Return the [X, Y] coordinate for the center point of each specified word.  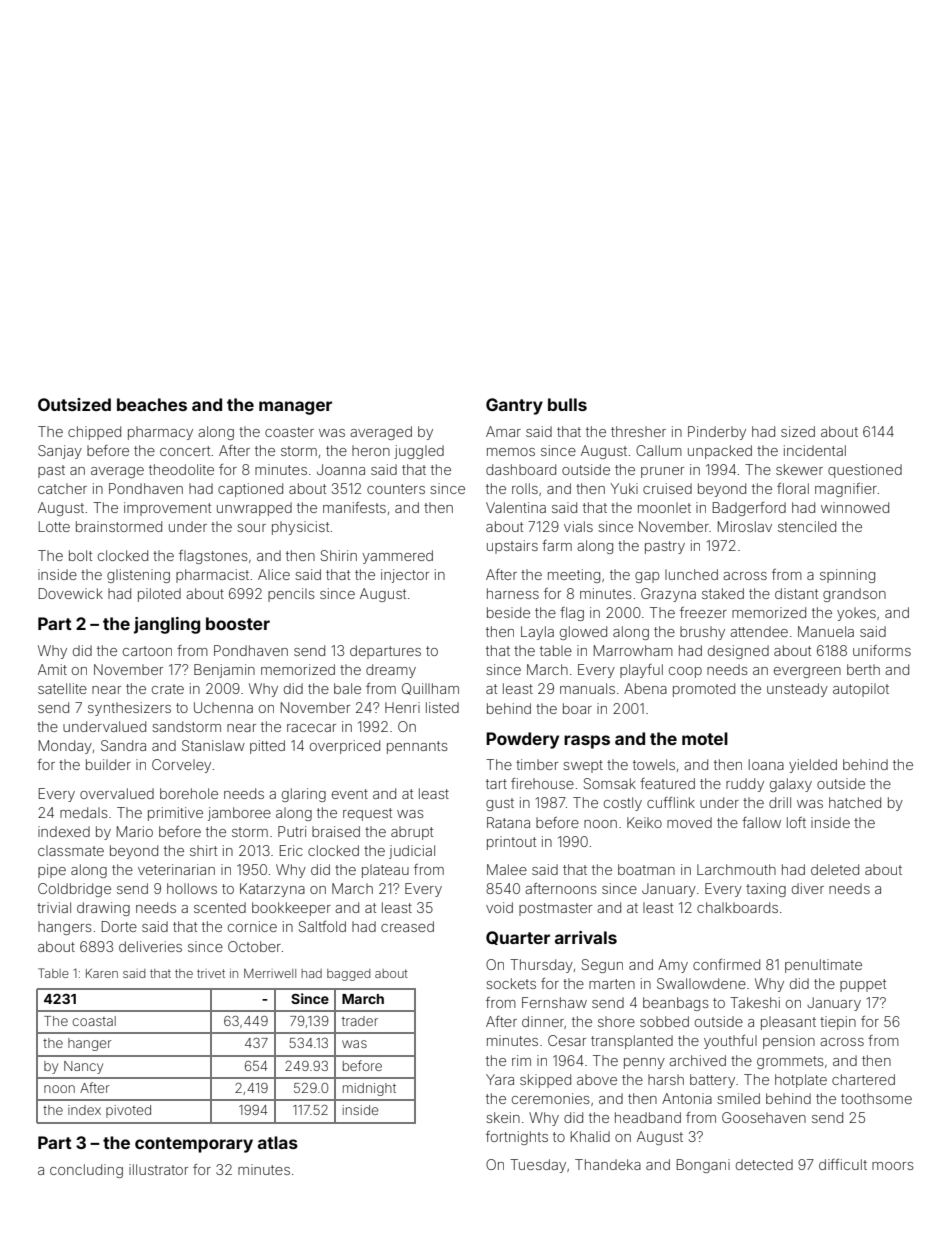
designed [738, 652]
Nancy [83, 1067]
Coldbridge [74, 890]
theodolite [181, 469]
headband [648, 1117]
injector [405, 576]
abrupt [412, 833]
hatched [855, 802]
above [597, 1079]
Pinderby [717, 433]
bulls [567, 404]
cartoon [147, 651]
